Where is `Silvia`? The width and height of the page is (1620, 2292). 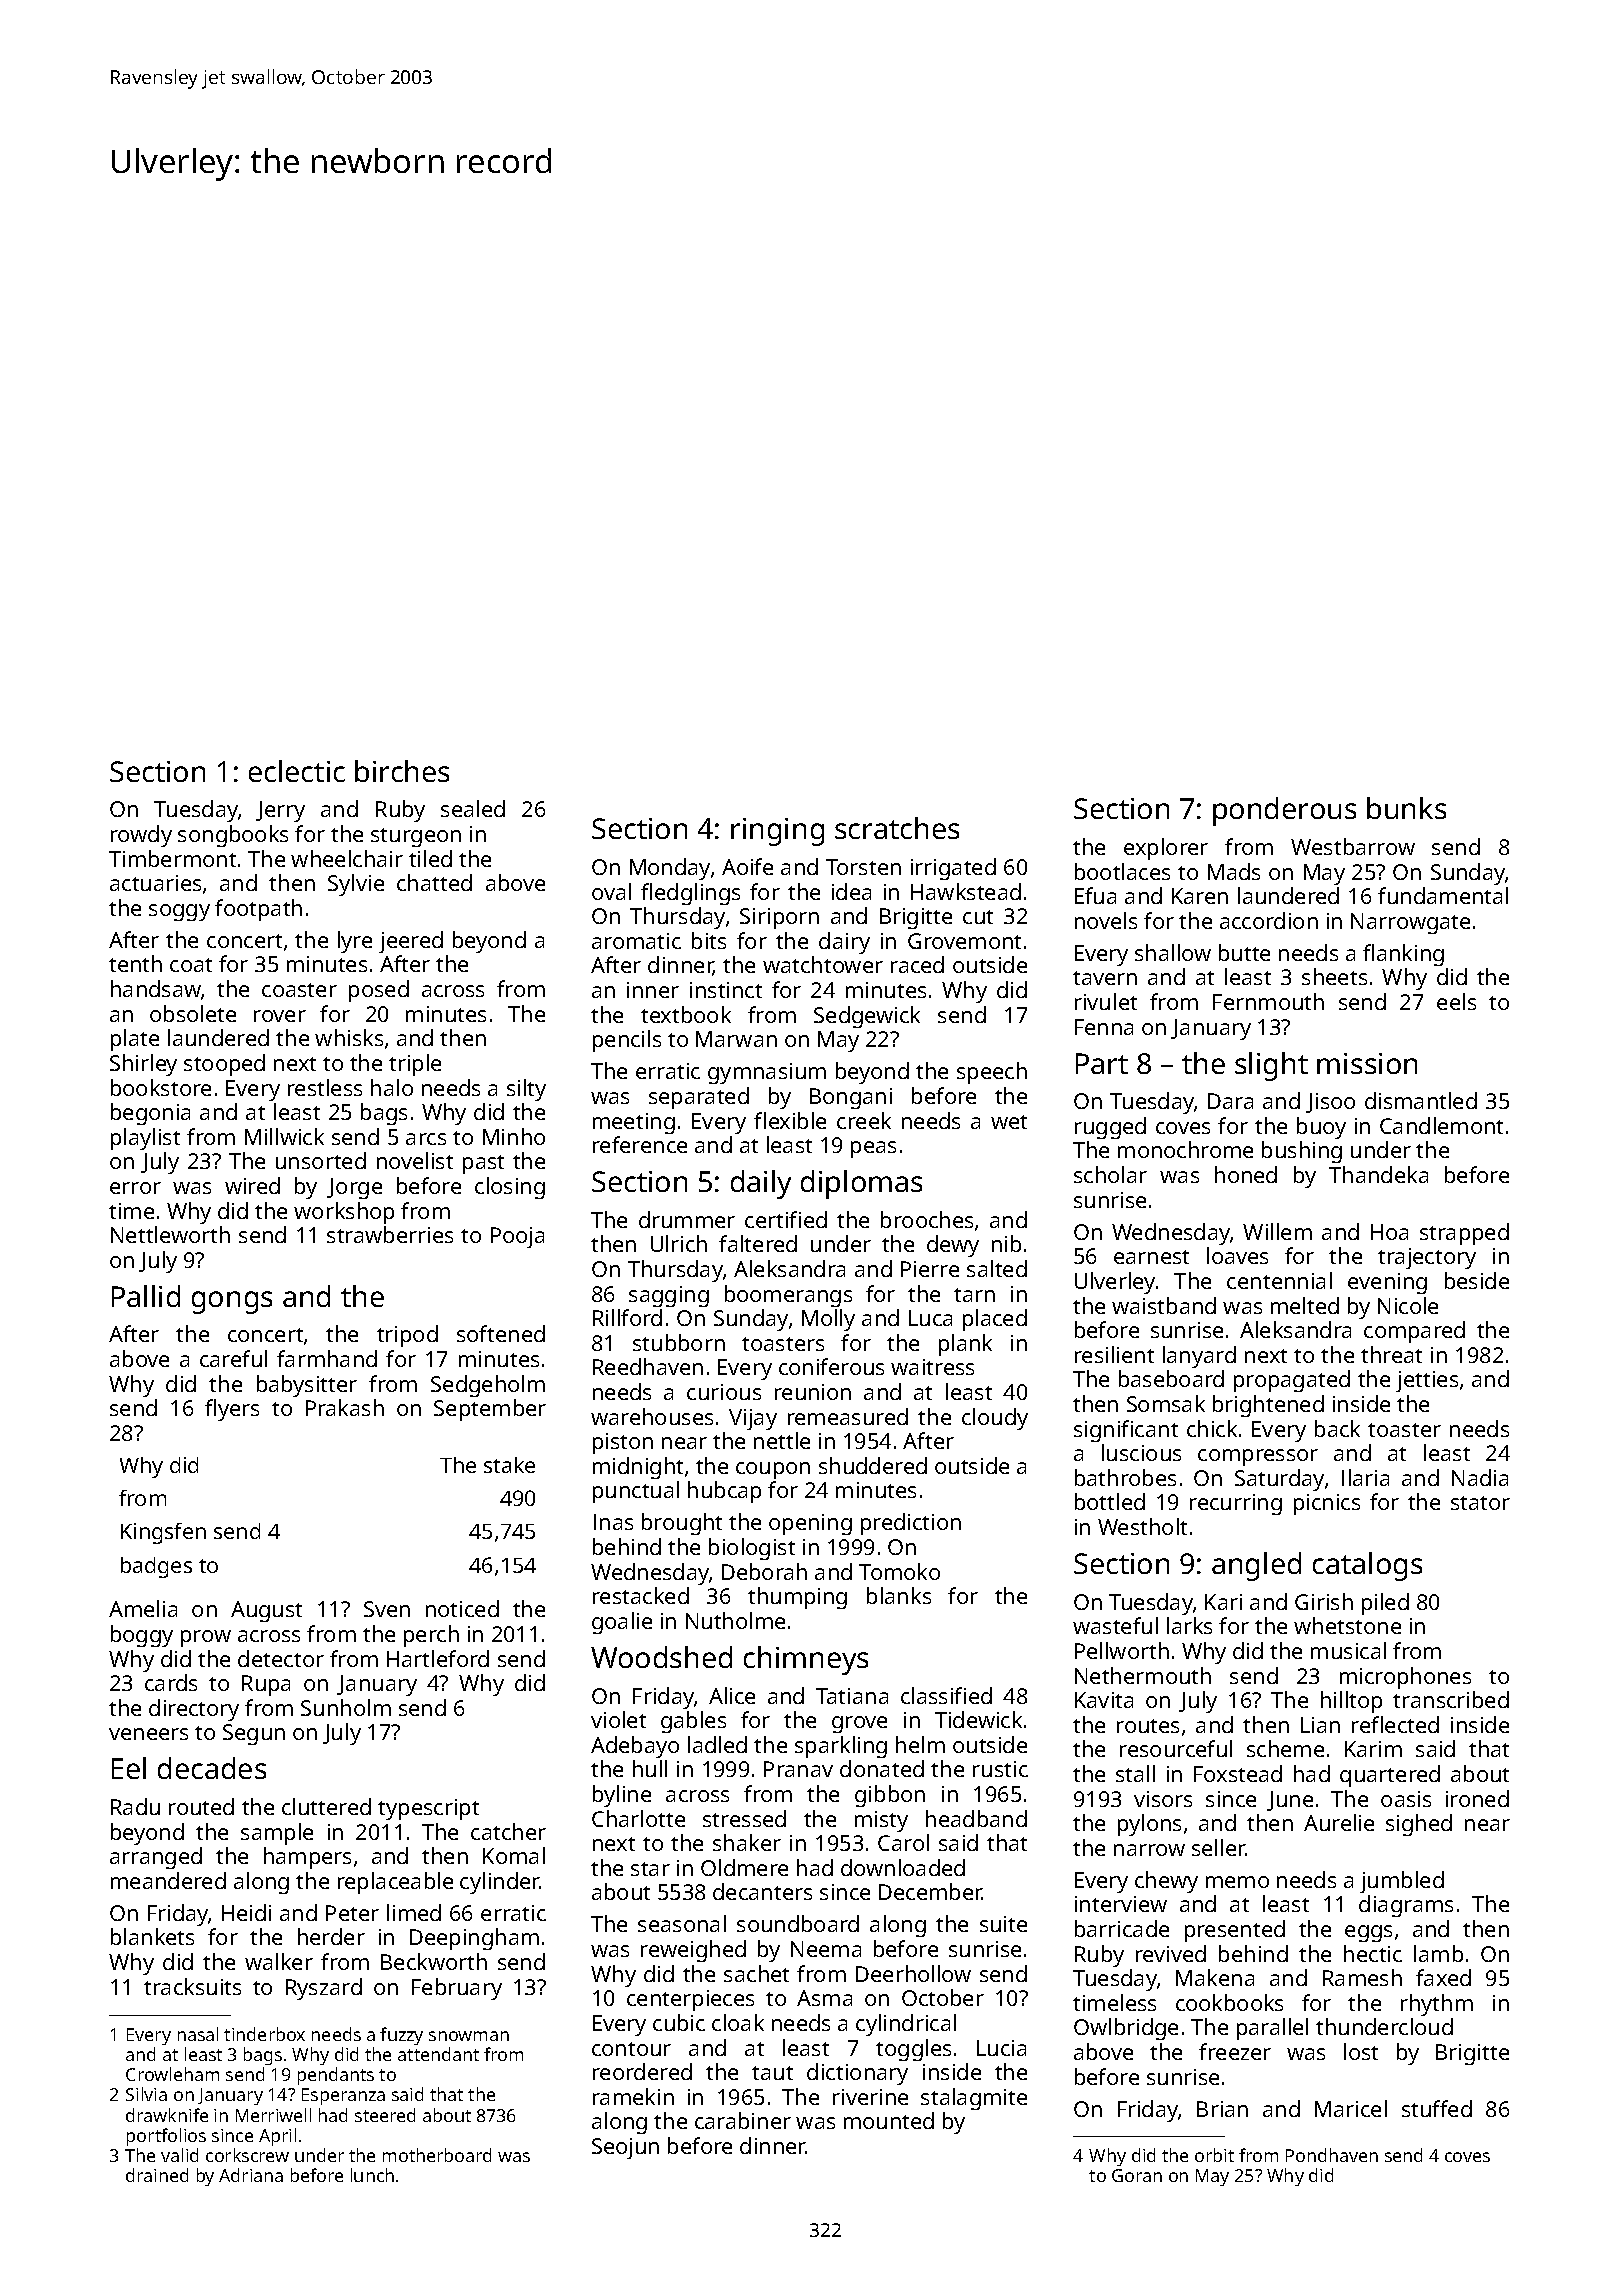 Silvia is located at coordinates (146, 2094).
